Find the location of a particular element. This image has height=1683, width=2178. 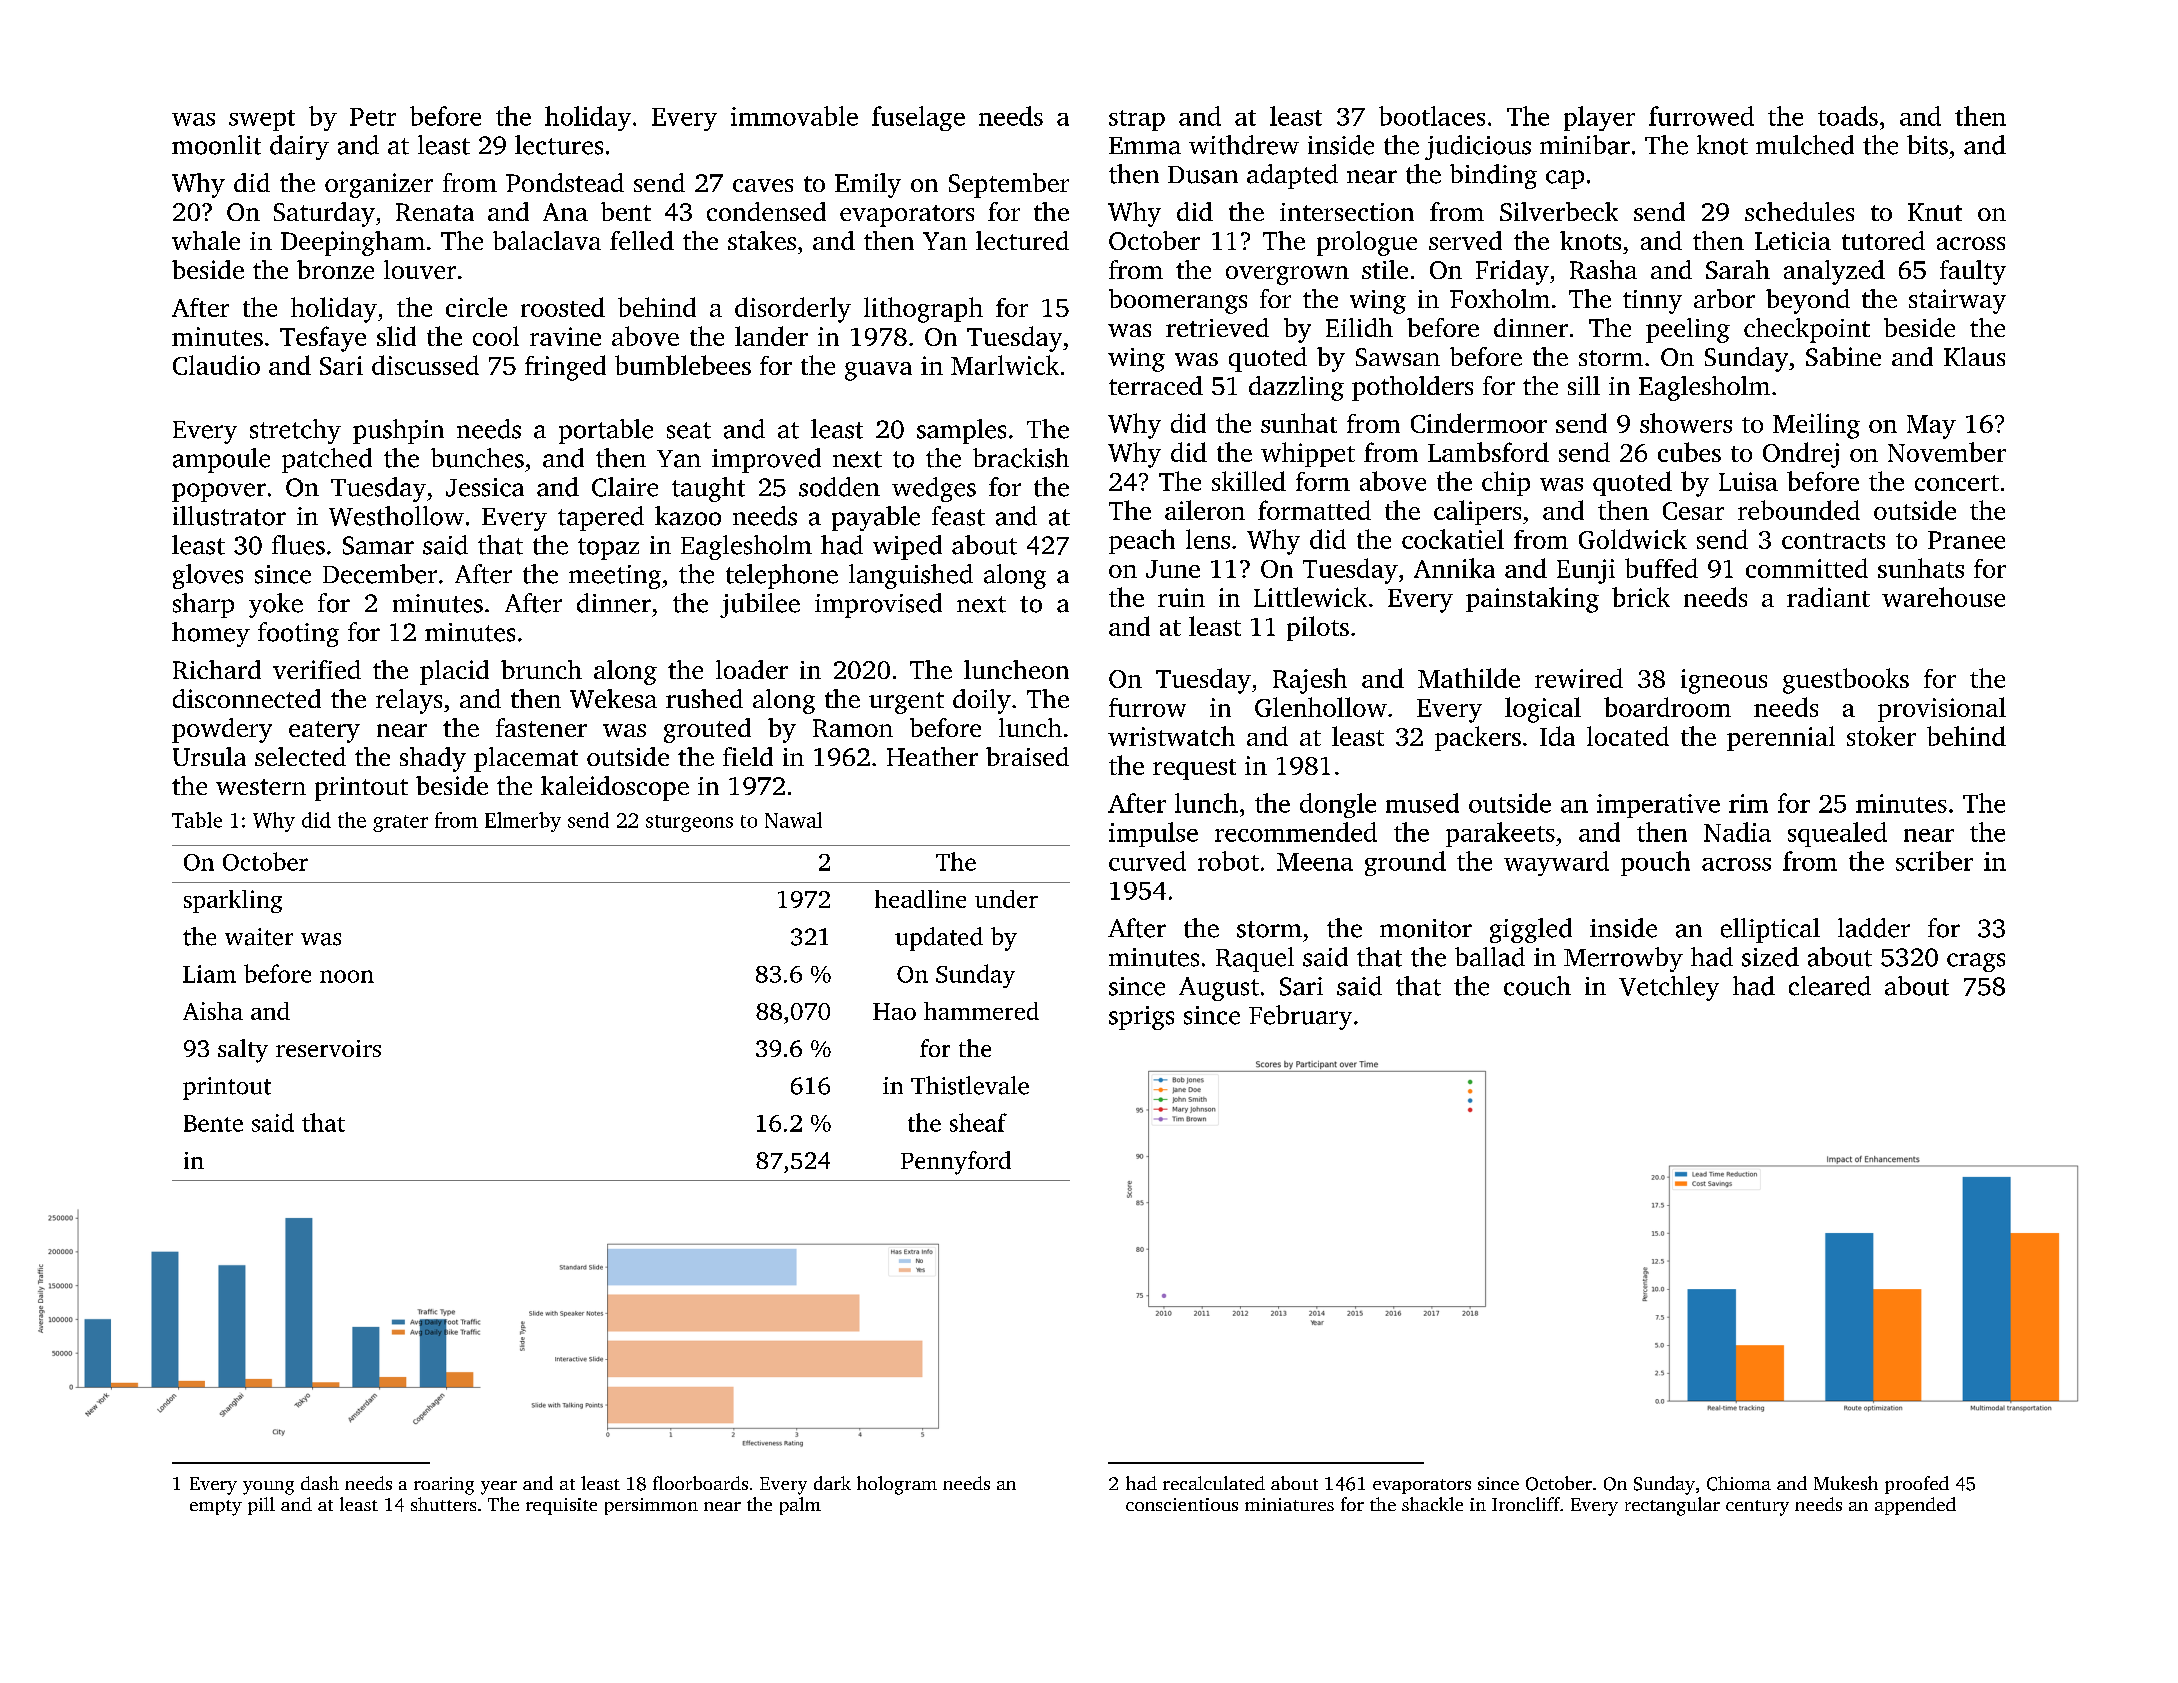

persimmon is located at coordinates (651, 1506).
